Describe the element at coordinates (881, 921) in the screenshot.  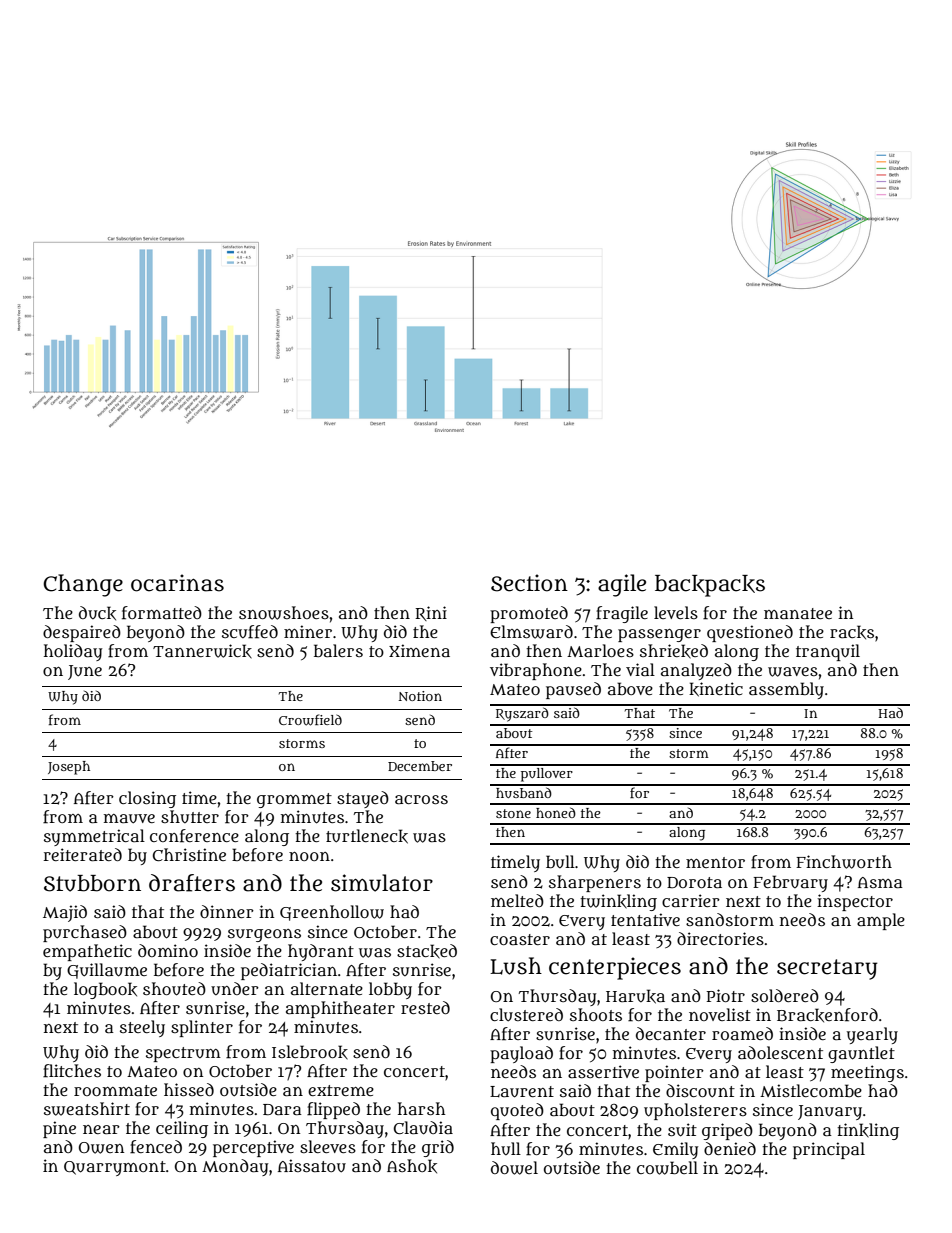
I see `ample` at that location.
